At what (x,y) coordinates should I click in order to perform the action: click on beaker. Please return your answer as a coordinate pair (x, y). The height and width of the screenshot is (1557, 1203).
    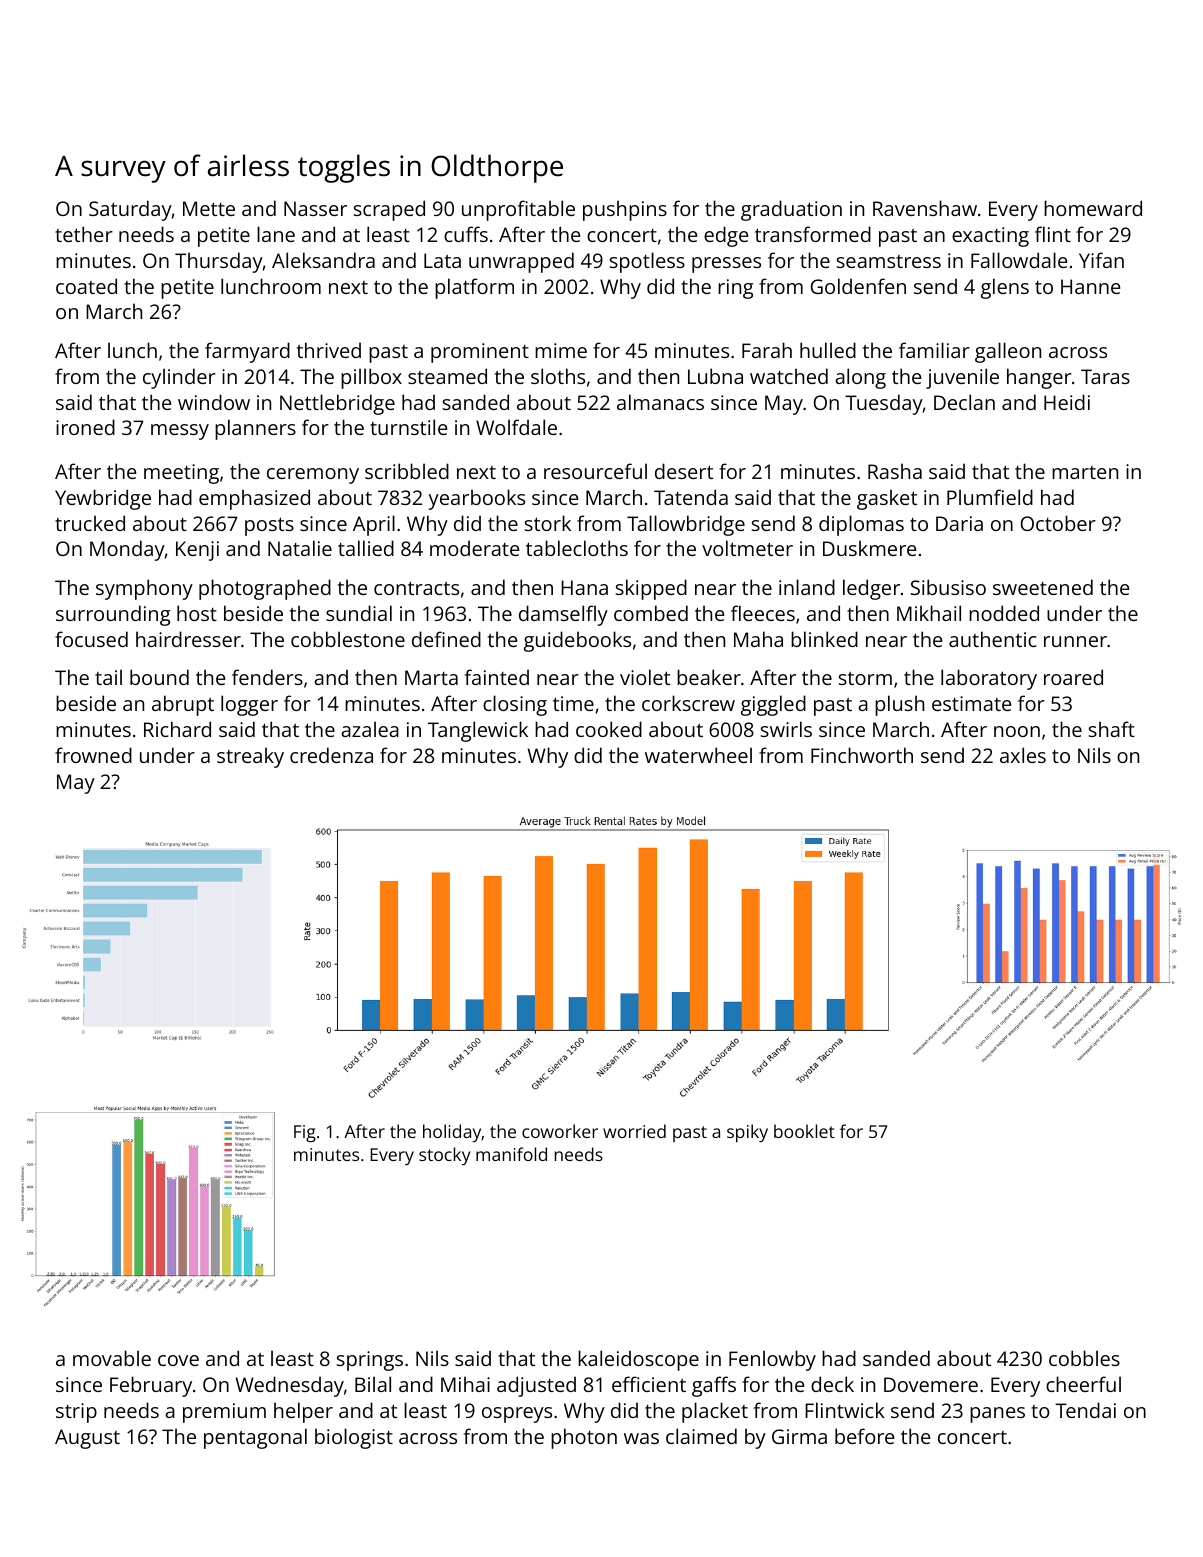
    Looking at the image, I should click on (709, 677).
